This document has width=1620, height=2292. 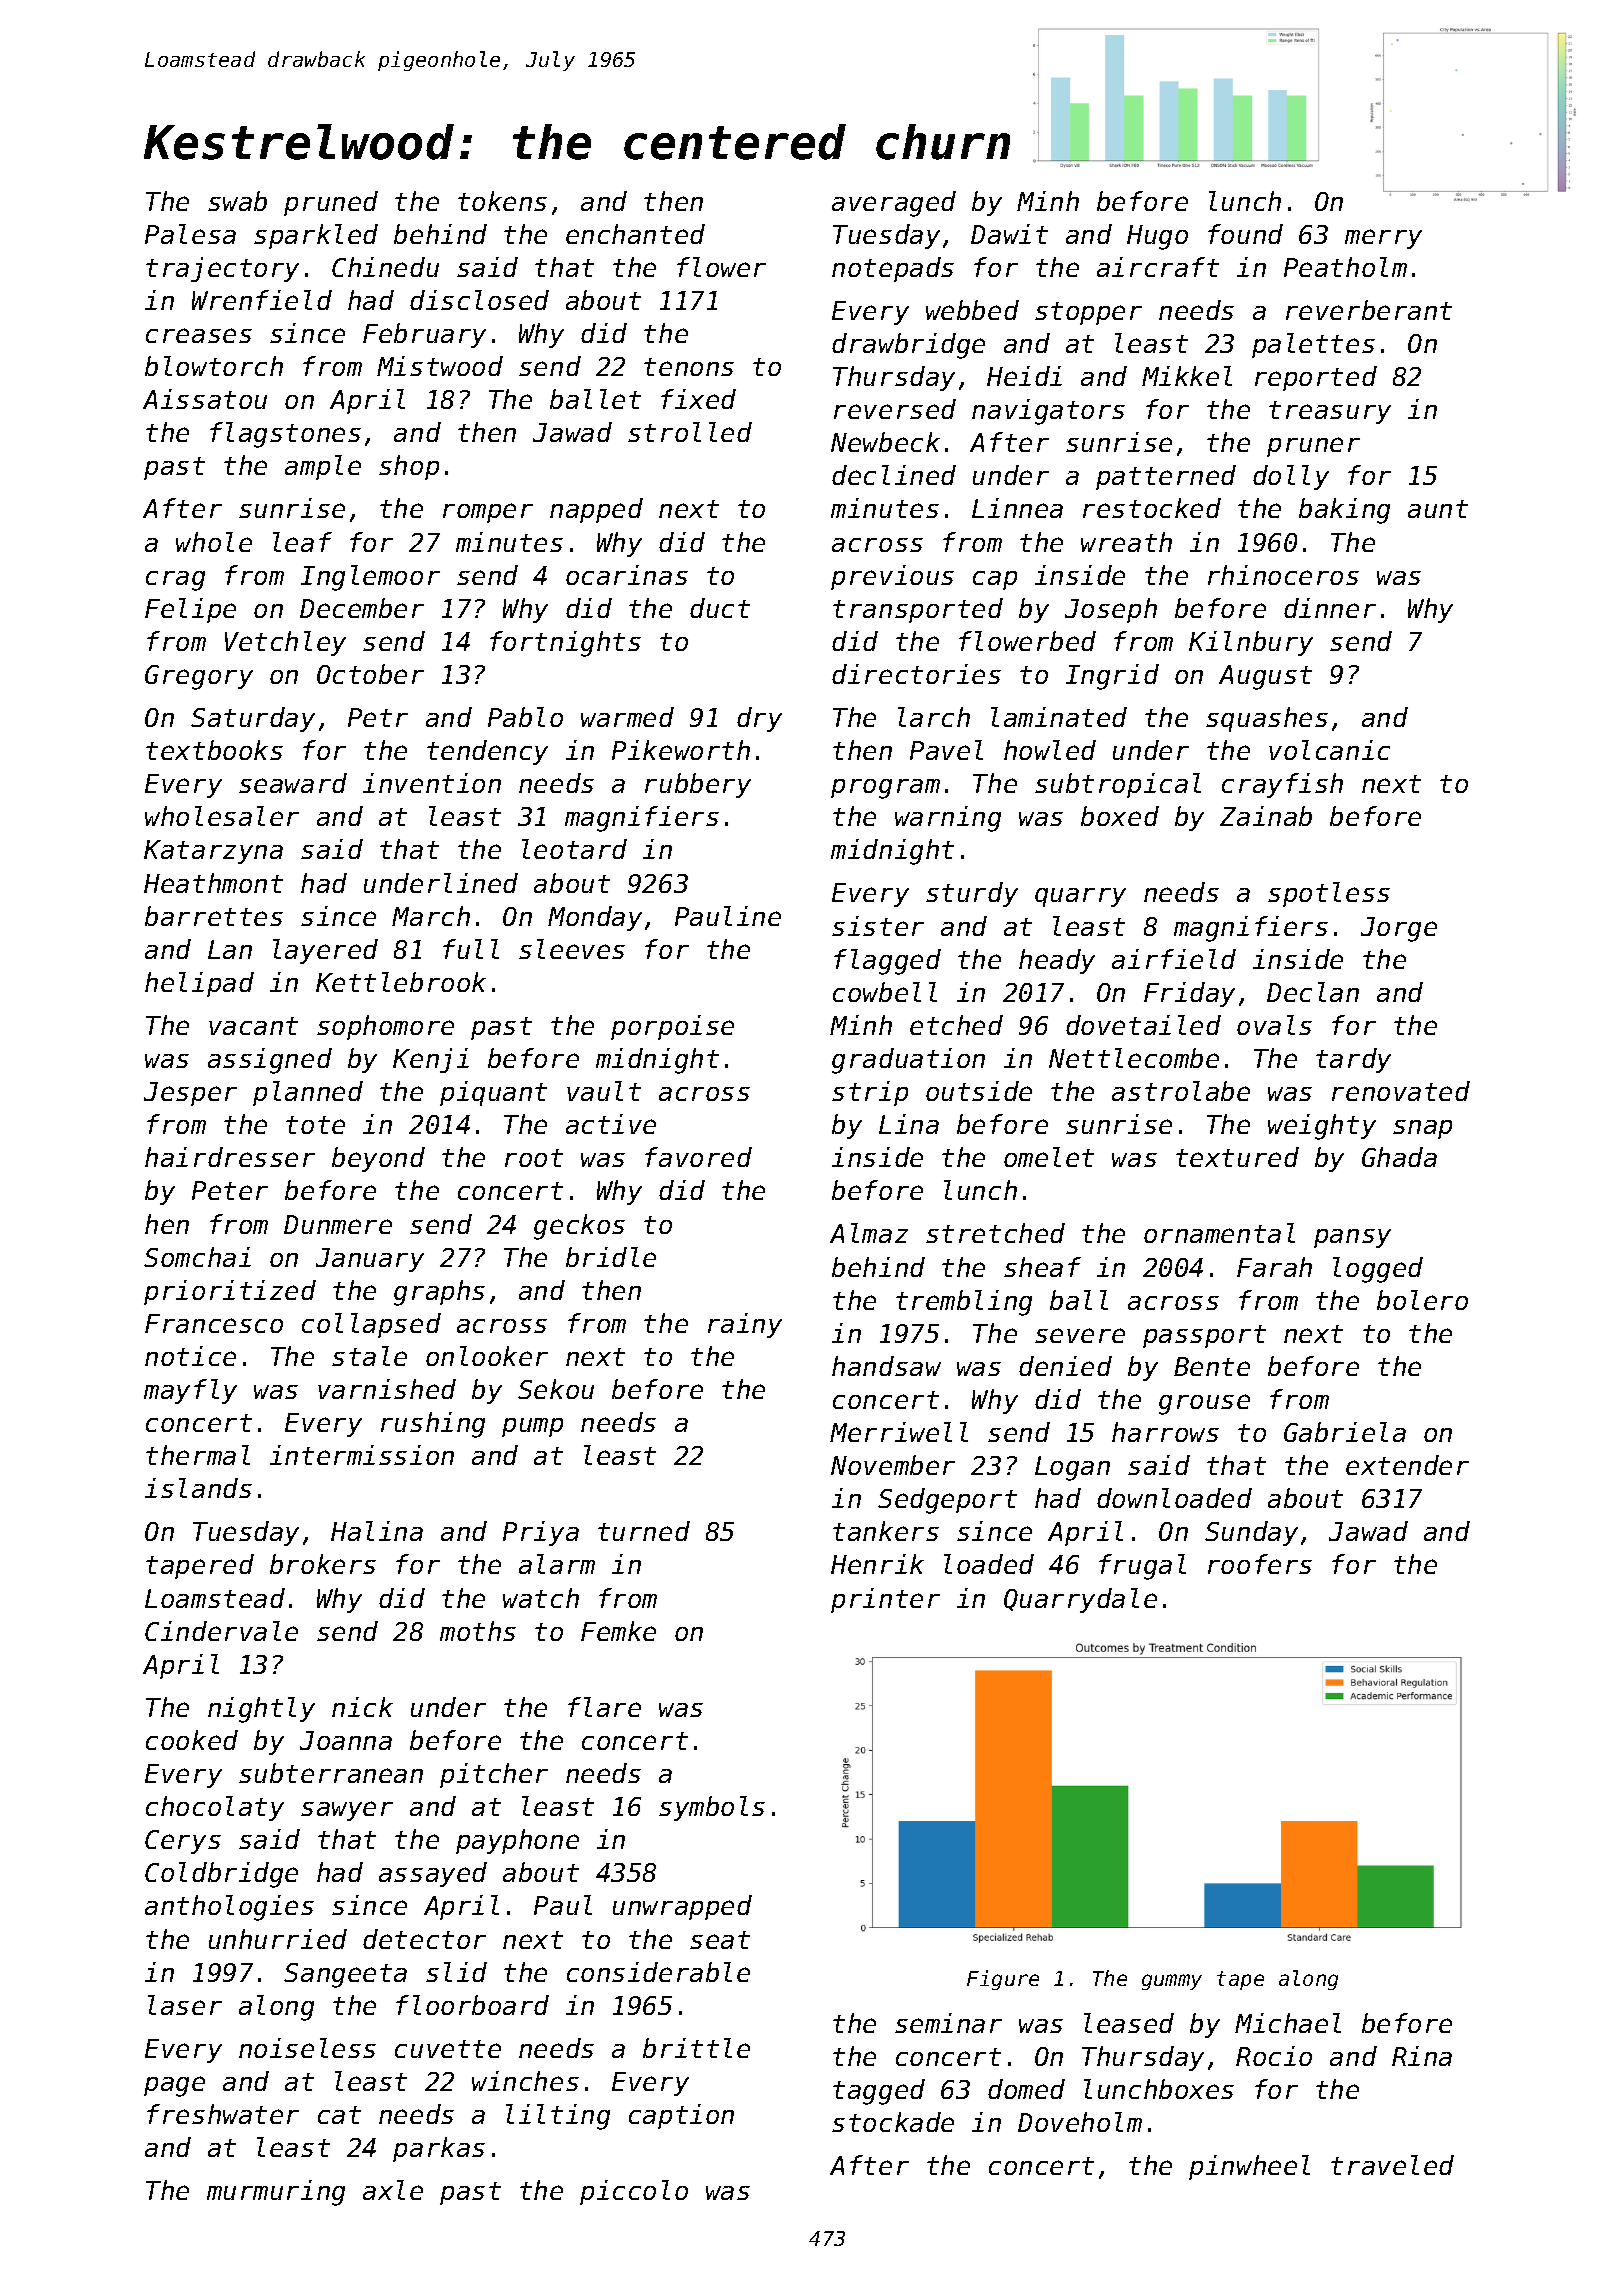 I want to click on tokens, so click(x=502, y=201).
